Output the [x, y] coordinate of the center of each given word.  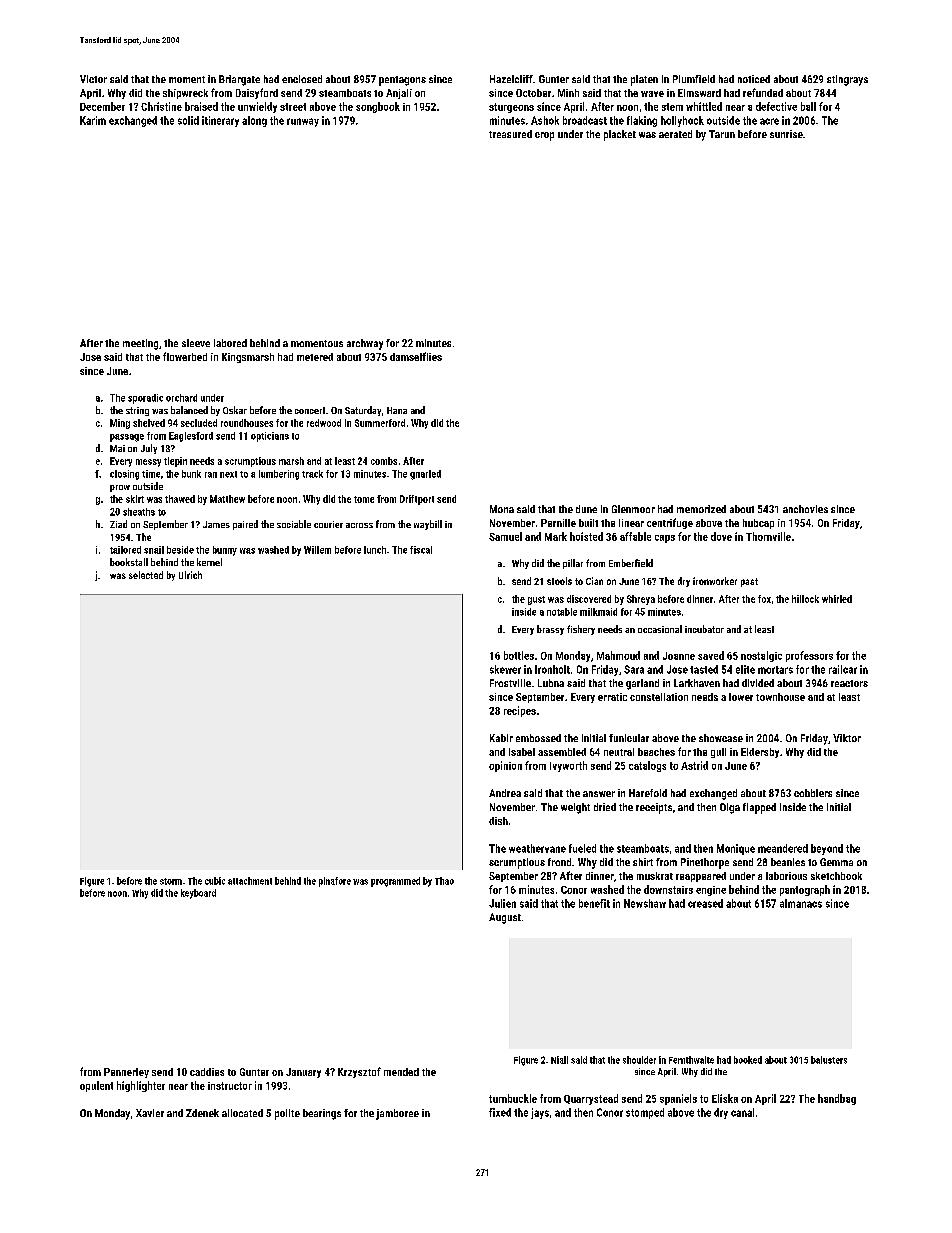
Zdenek [202, 1113]
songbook [378, 107]
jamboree [397, 1114]
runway [303, 122]
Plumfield [694, 79]
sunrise [786, 134]
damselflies [416, 356]
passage [127, 438]
